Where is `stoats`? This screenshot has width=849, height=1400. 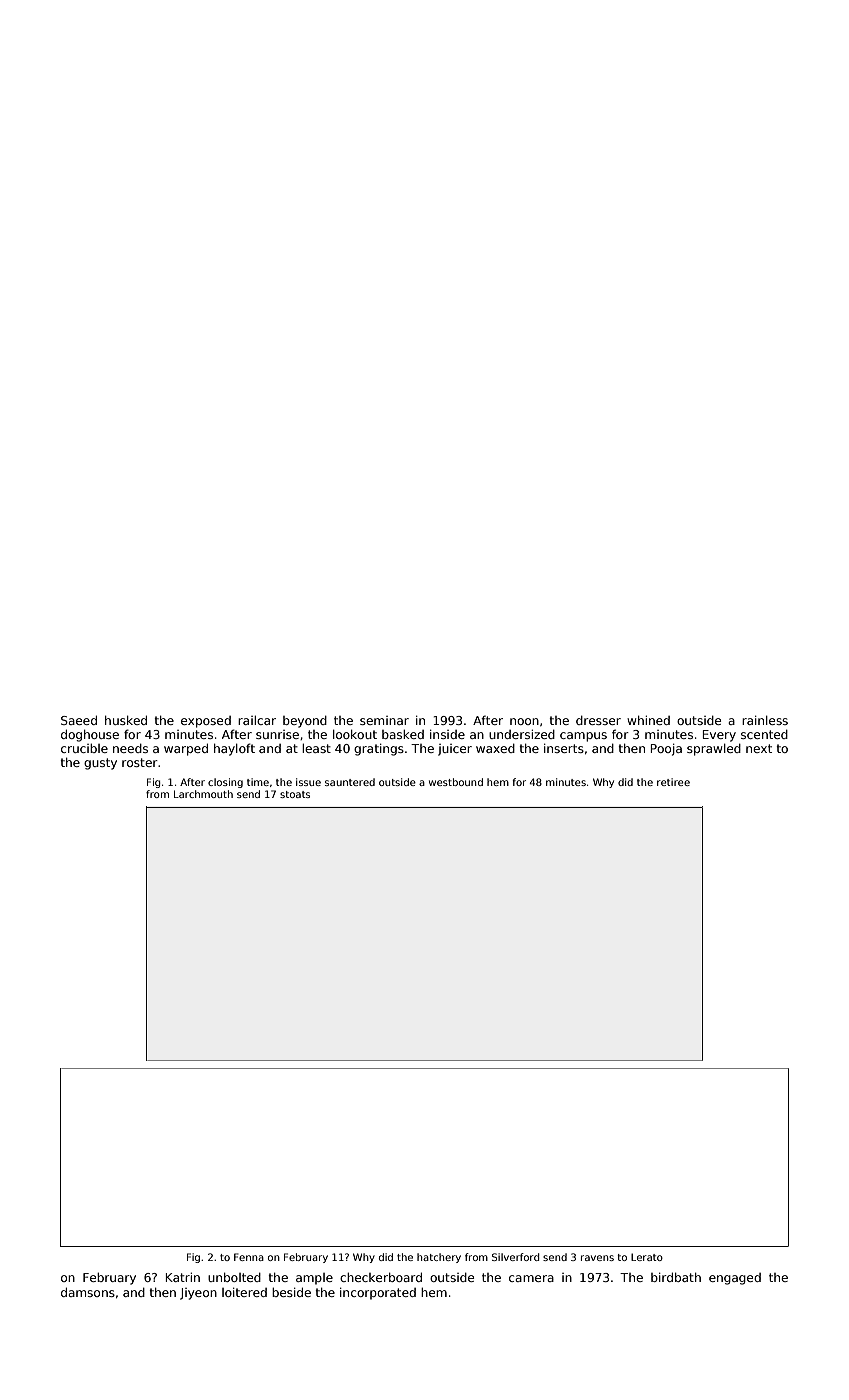 stoats is located at coordinates (295, 794).
